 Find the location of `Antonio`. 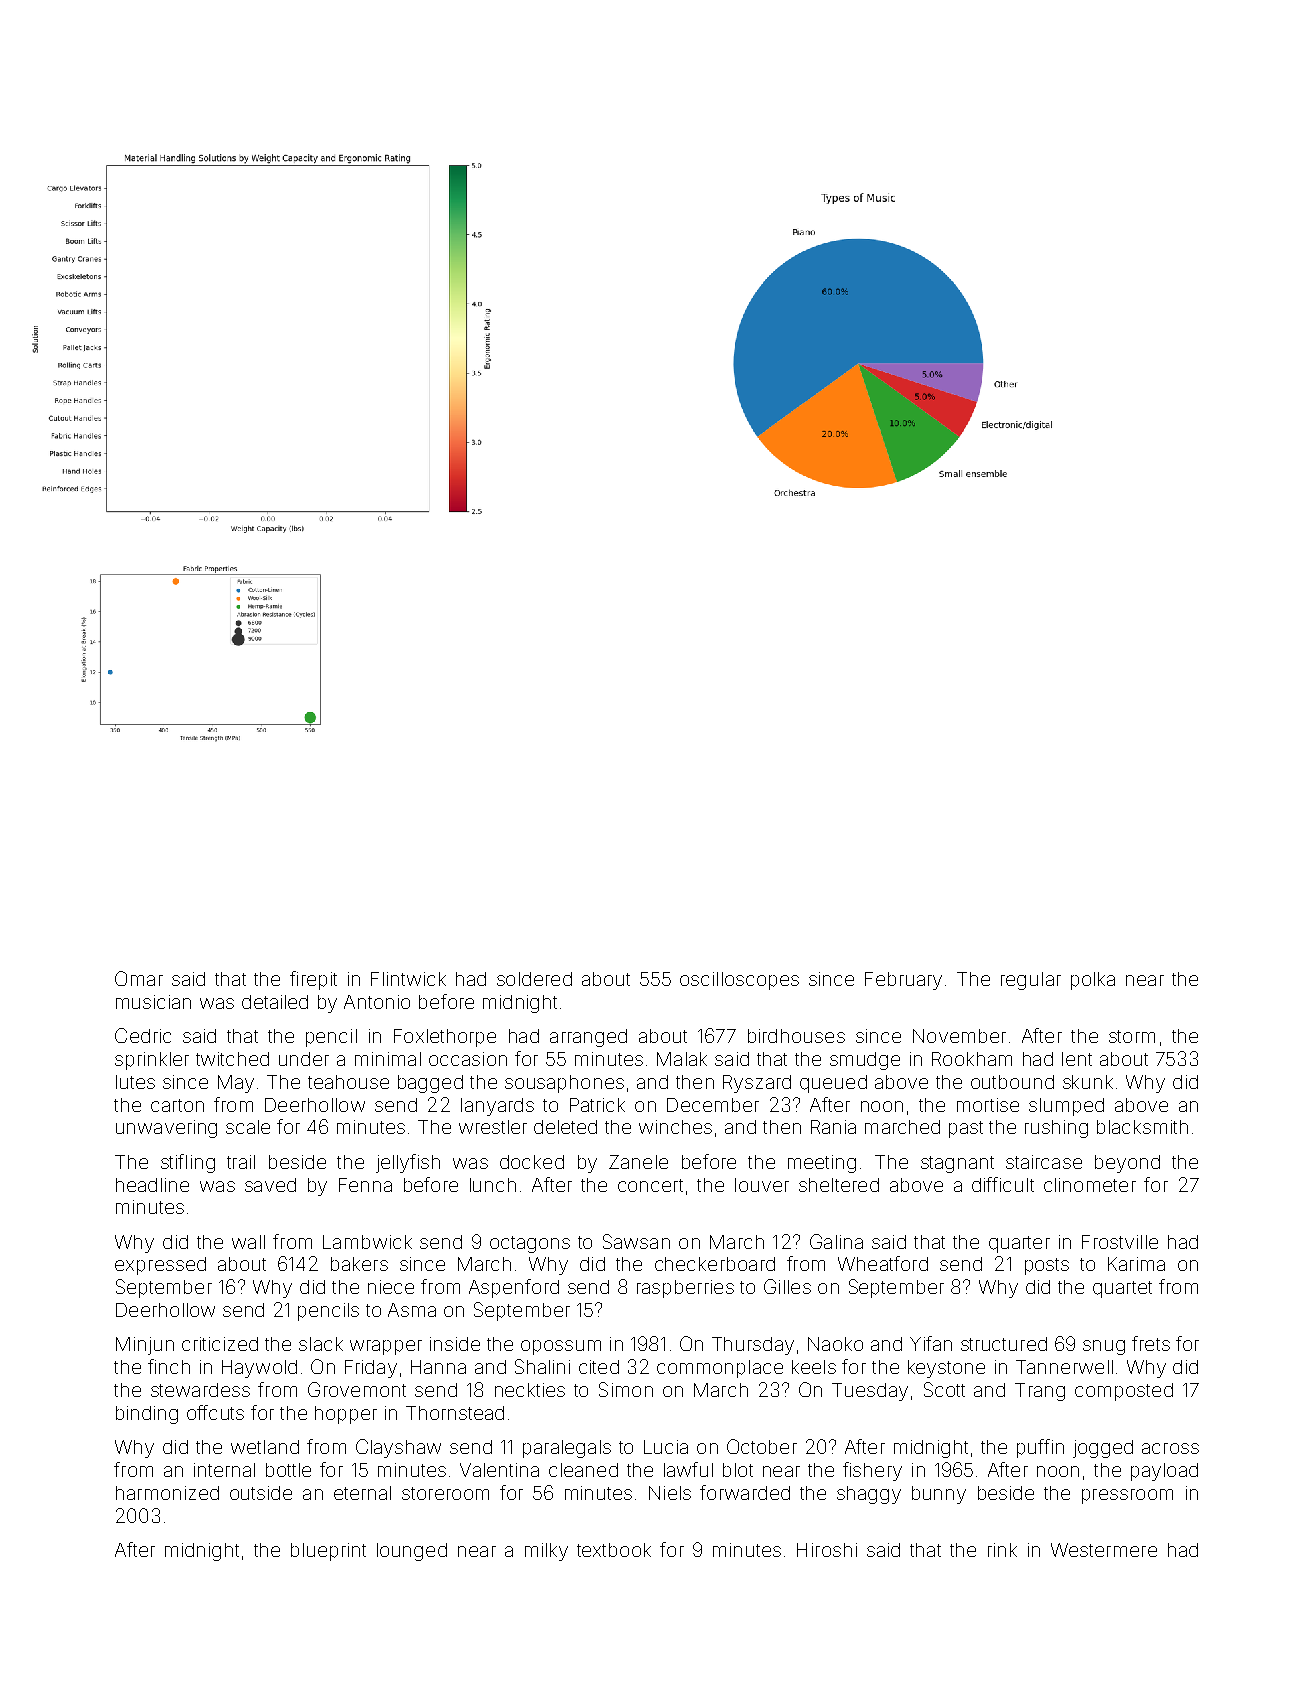

Antonio is located at coordinates (377, 1002).
